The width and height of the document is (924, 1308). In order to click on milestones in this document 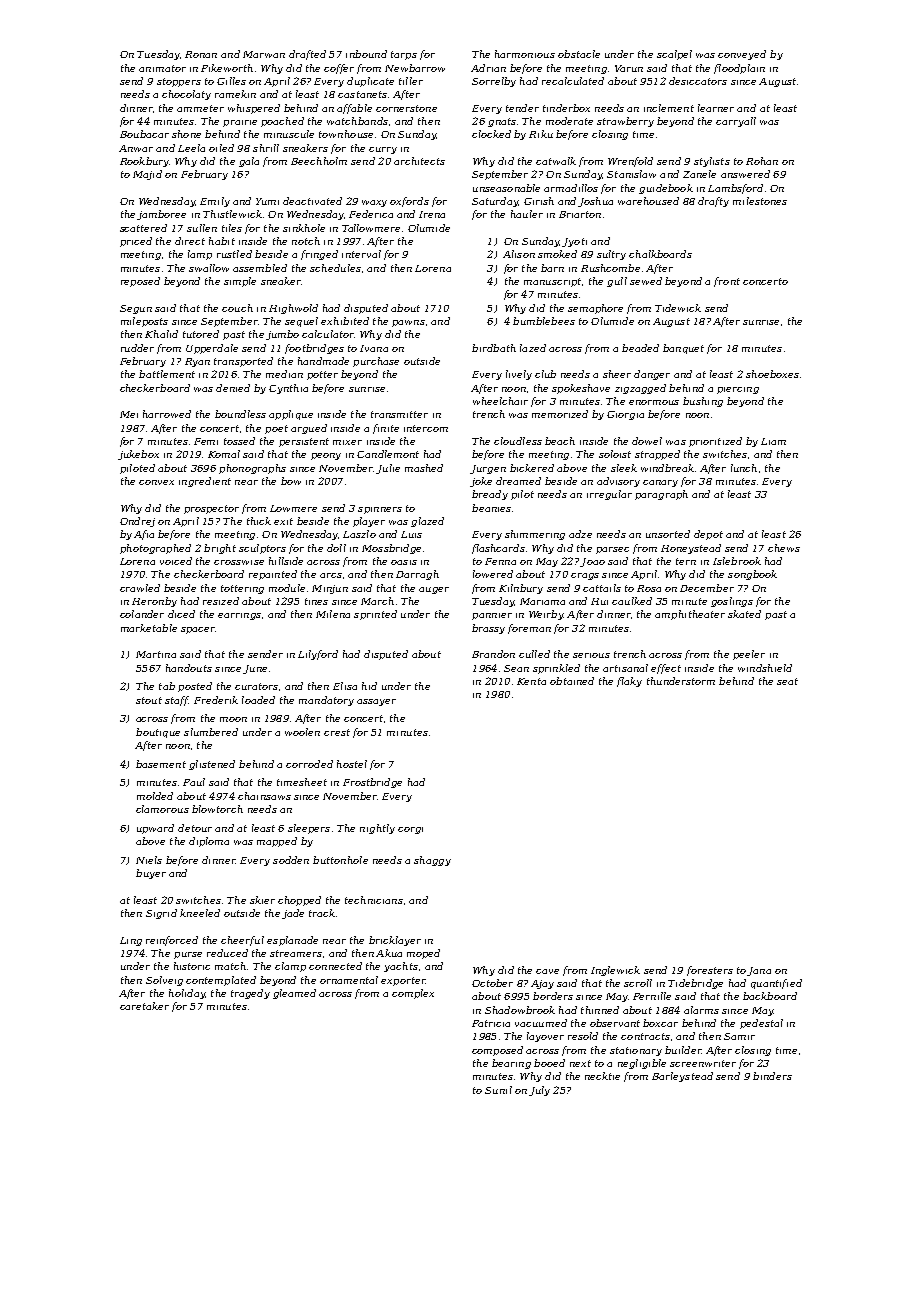, I will do `click(760, 201)`.
